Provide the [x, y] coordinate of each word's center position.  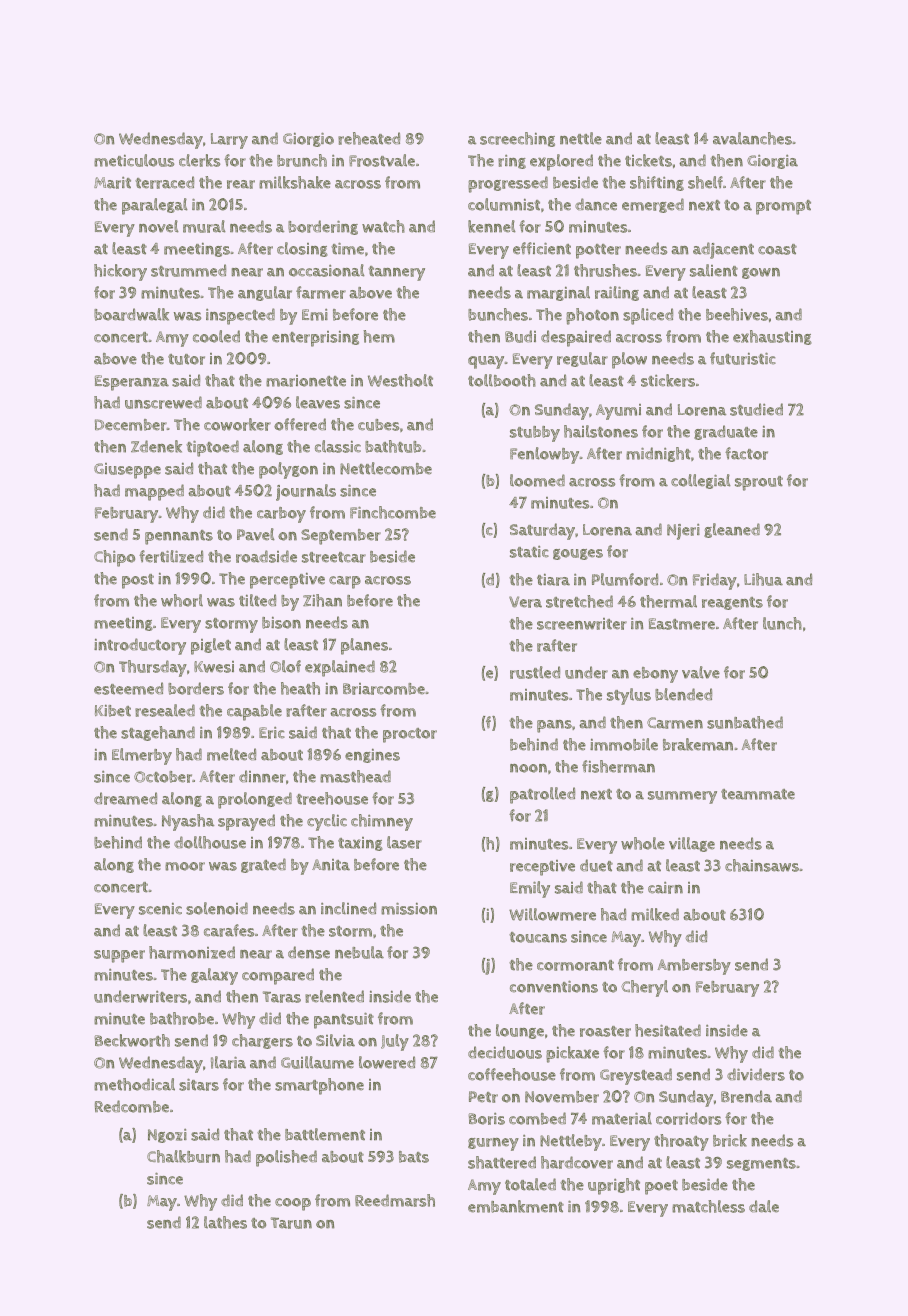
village [692, 844]
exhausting [772, 337]
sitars [199, 1084]
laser [404, 842]
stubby [535, 434]
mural [204, 226]
